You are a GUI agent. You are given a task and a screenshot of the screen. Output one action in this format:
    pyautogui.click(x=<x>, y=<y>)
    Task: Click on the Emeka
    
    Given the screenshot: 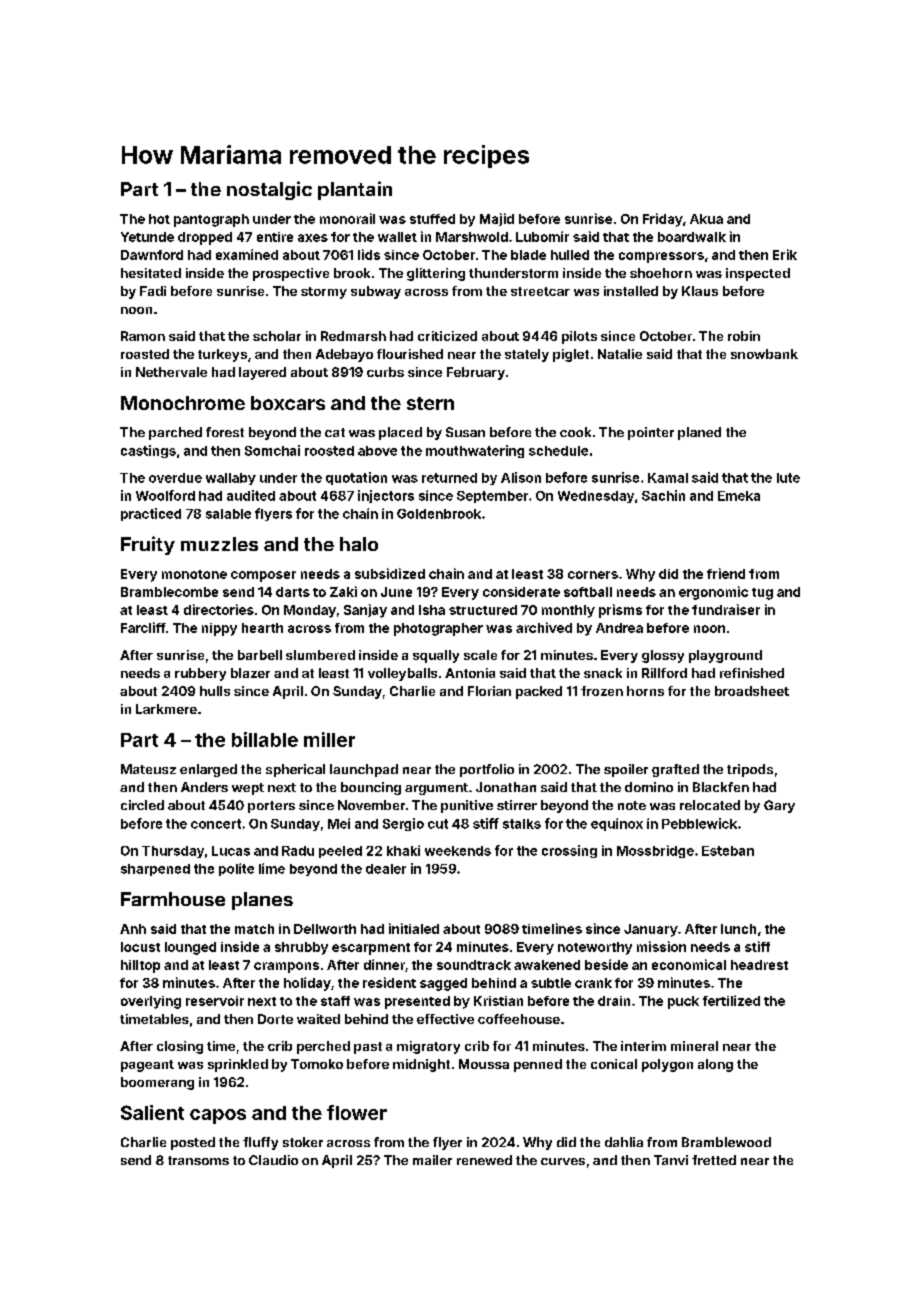 What is the action you would take?
    pyautogui.click(x=739, y=496)
